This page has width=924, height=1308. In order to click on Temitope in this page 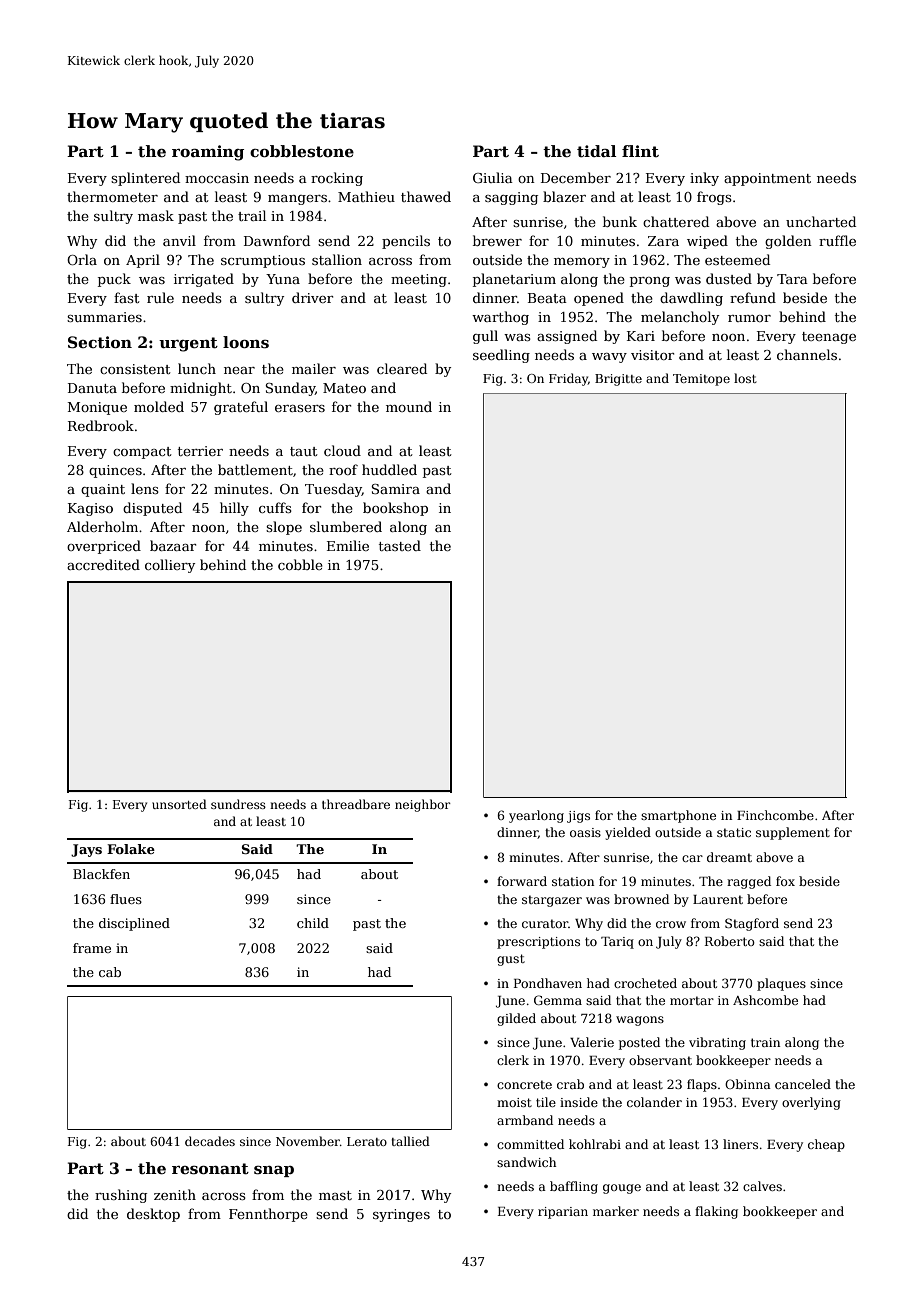, I will do `click(701, 380)`.
